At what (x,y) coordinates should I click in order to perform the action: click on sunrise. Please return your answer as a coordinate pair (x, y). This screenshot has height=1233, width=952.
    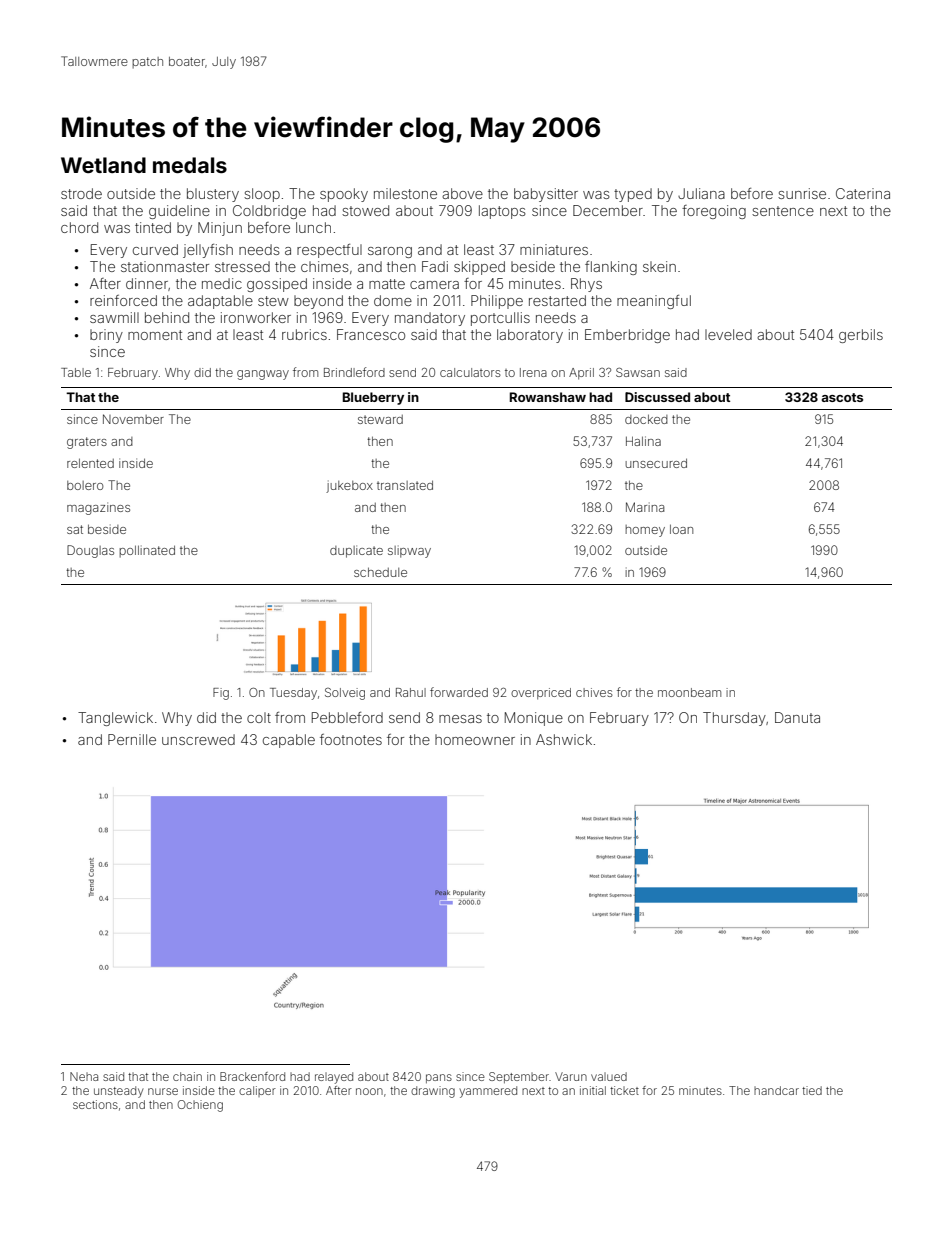
    Looking at the image, I should click on (802, 193).
